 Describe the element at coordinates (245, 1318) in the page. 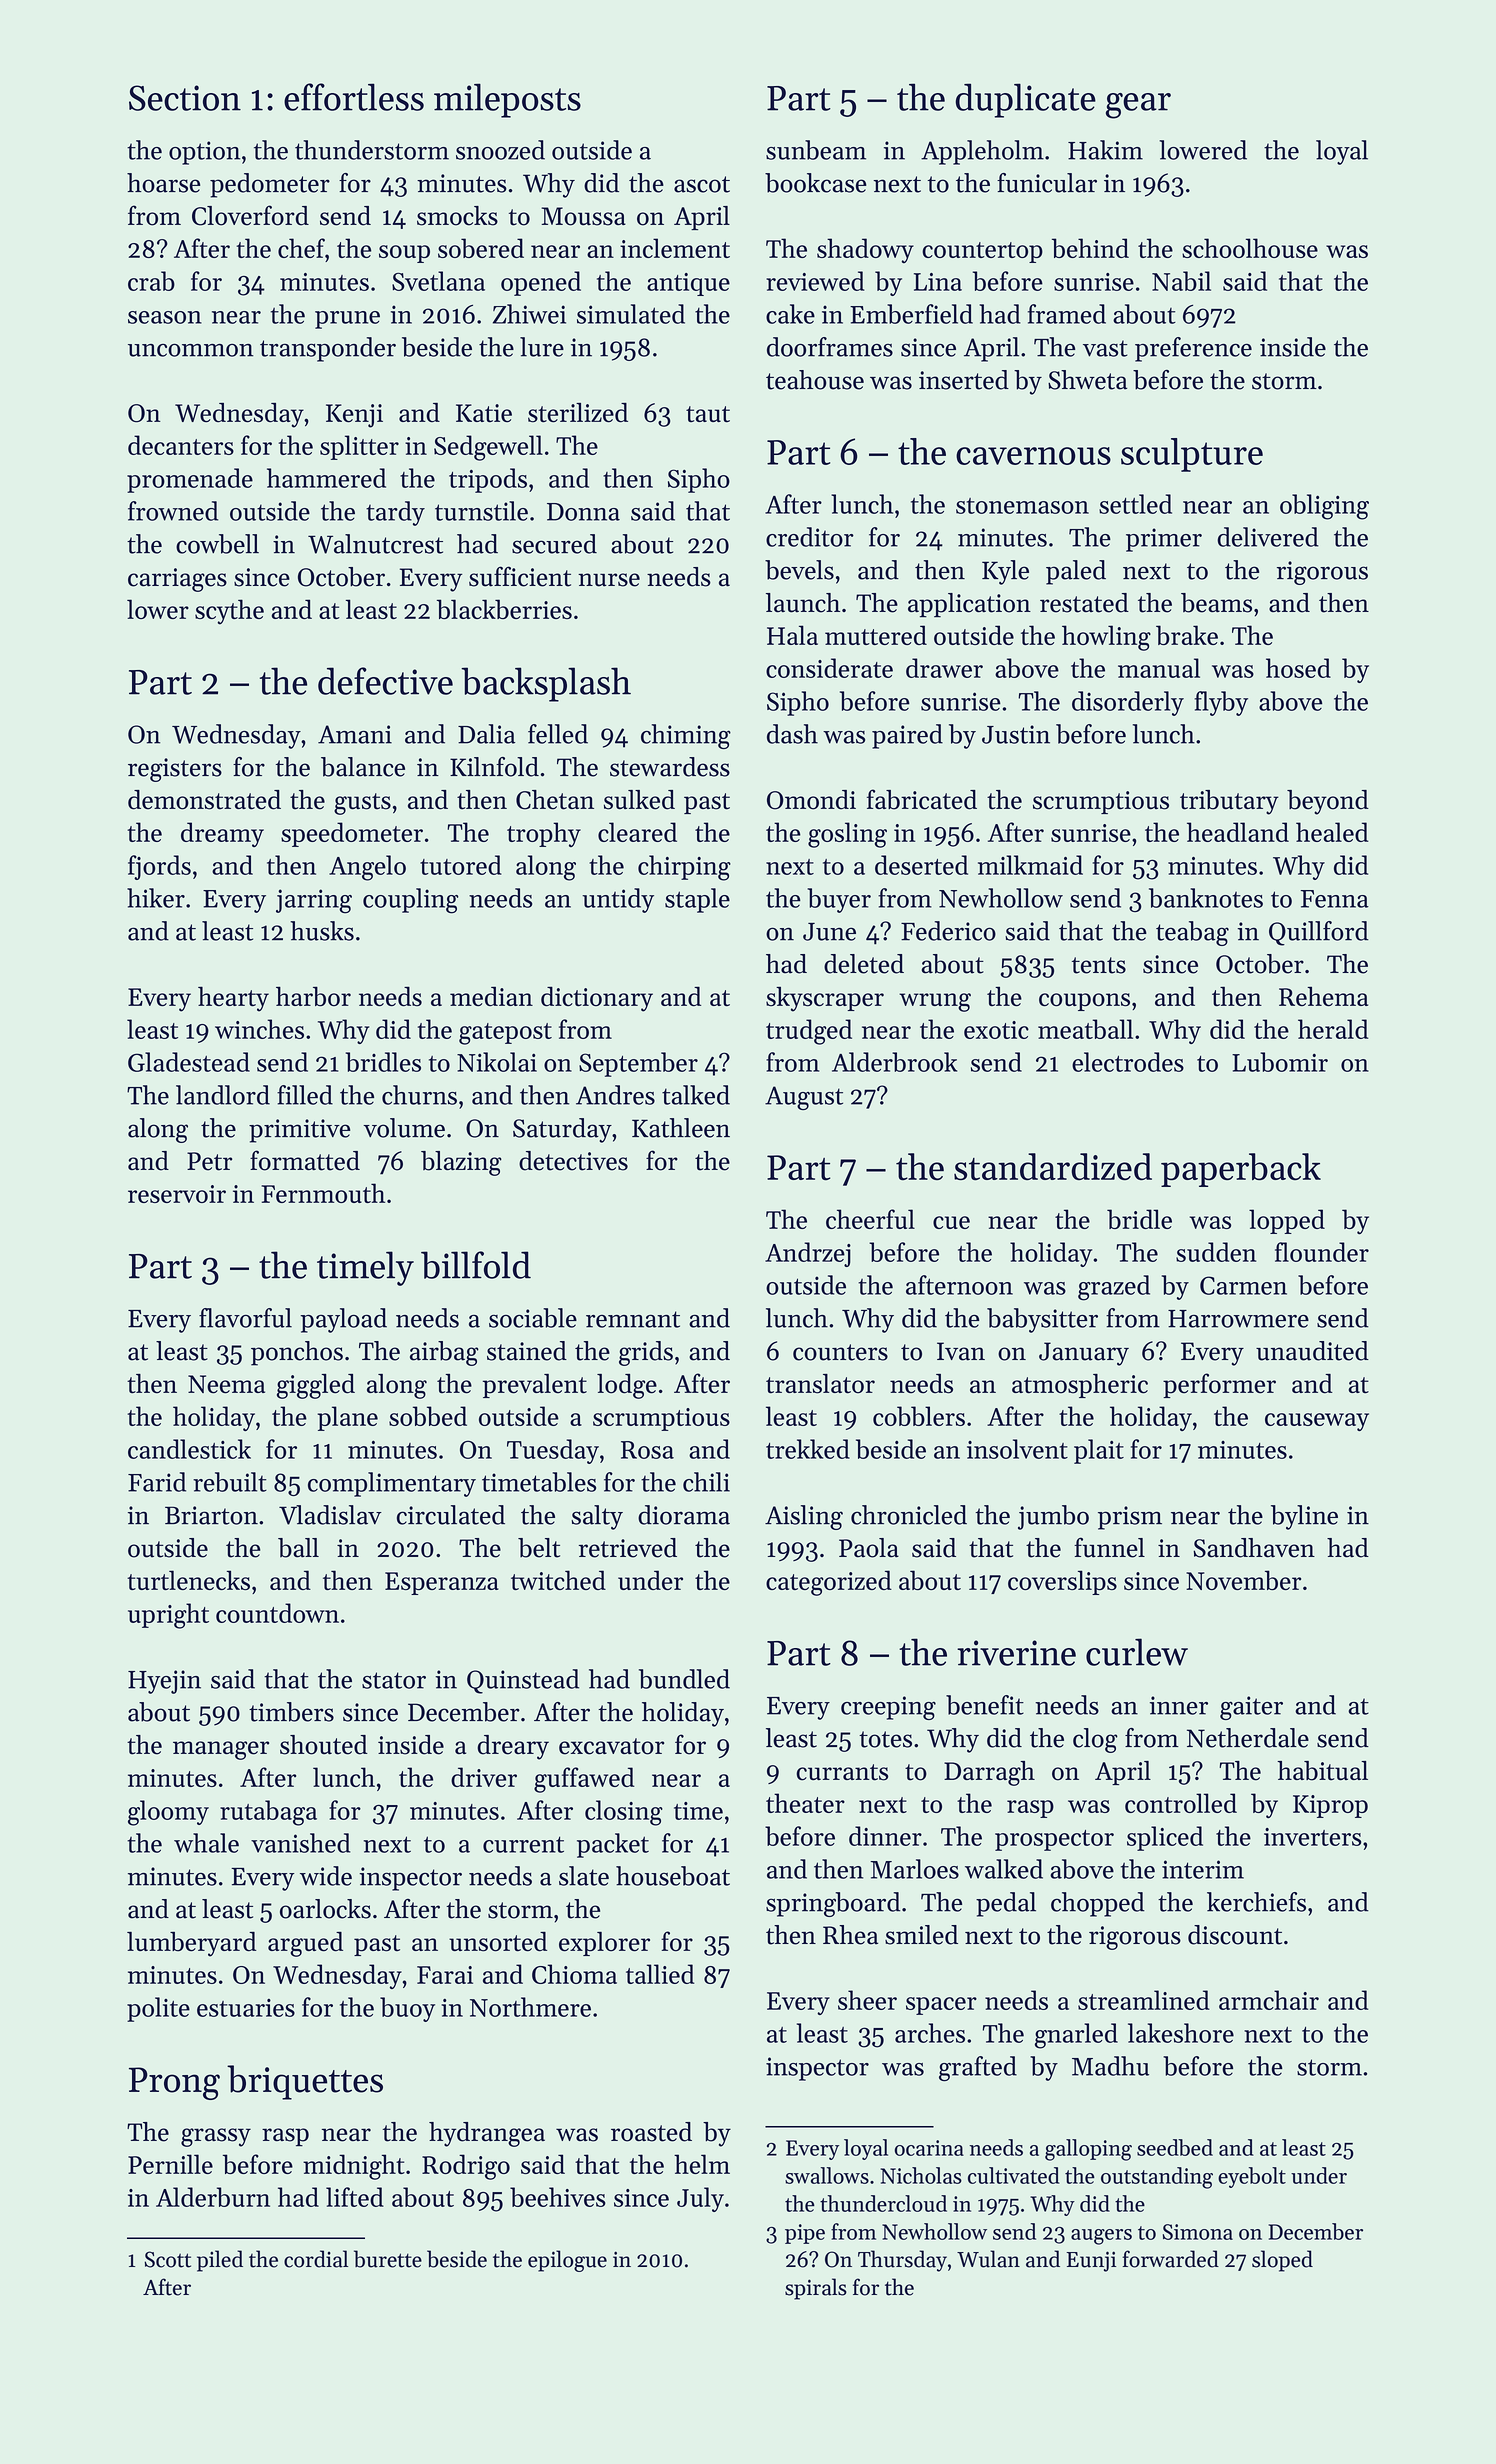

I see `flavorful` at that location.
